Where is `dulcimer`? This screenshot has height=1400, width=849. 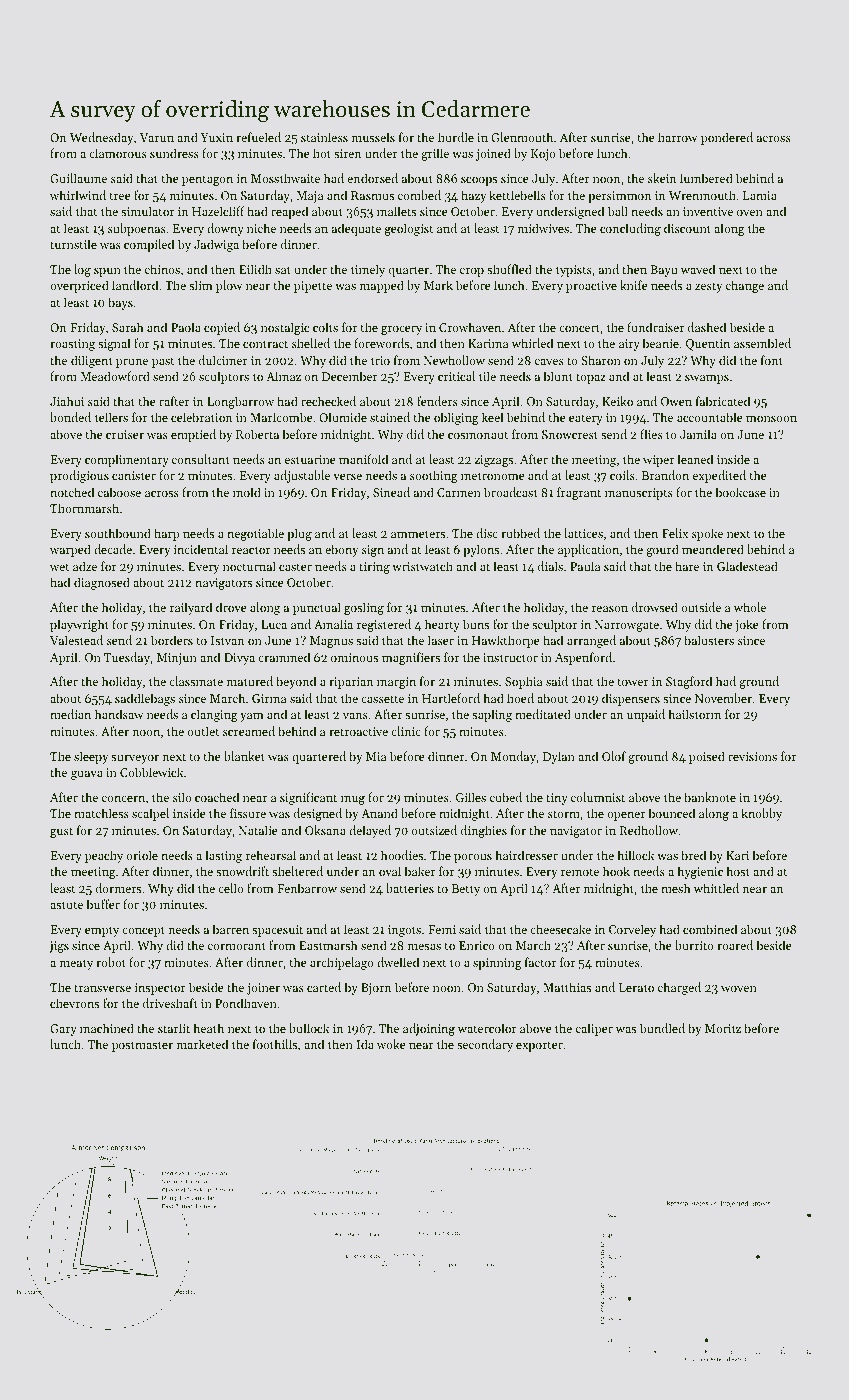
dulcimer is located at coordinates (223, 360).
